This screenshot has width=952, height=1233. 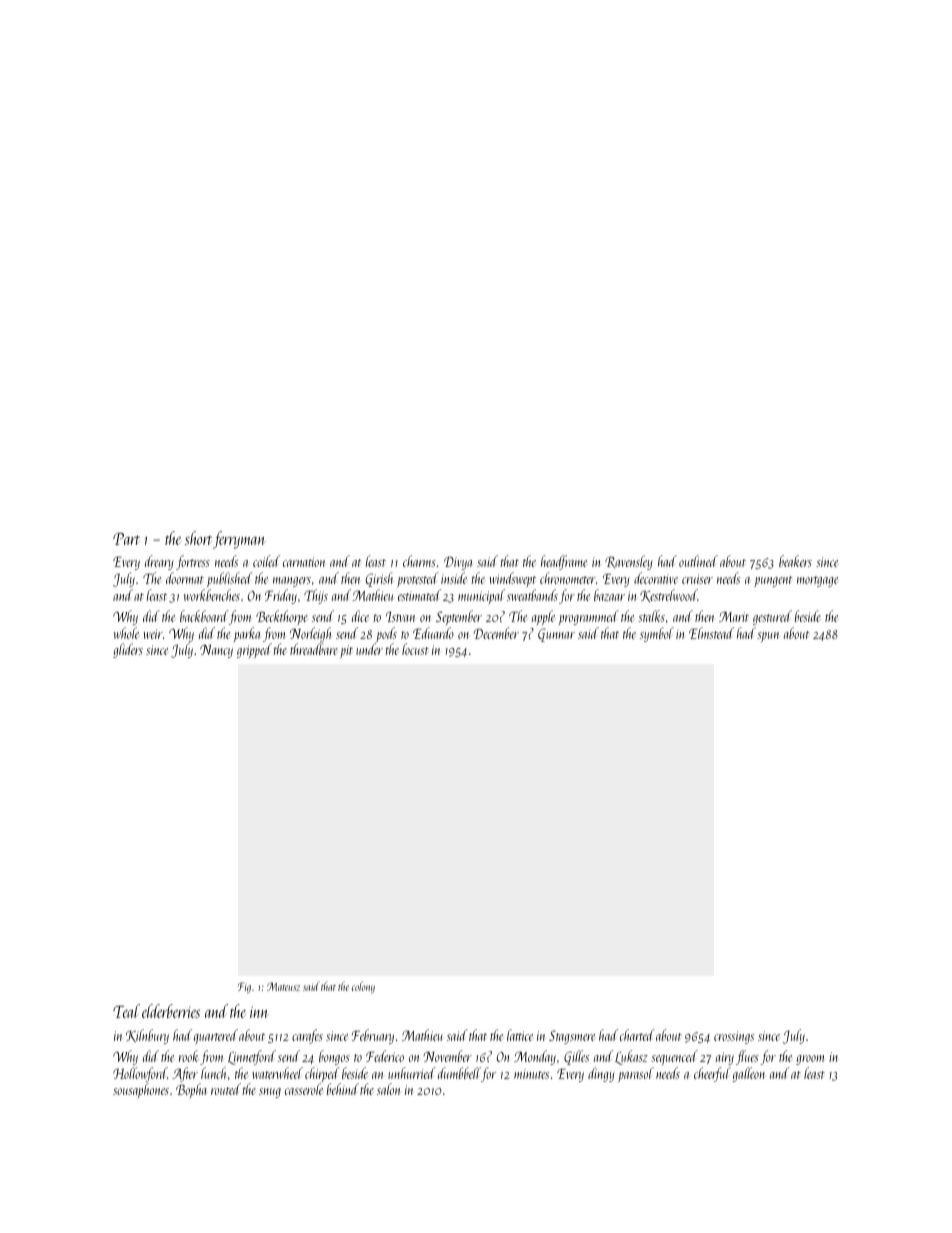 I want to click on symbol, so click(x=657, y=634).
